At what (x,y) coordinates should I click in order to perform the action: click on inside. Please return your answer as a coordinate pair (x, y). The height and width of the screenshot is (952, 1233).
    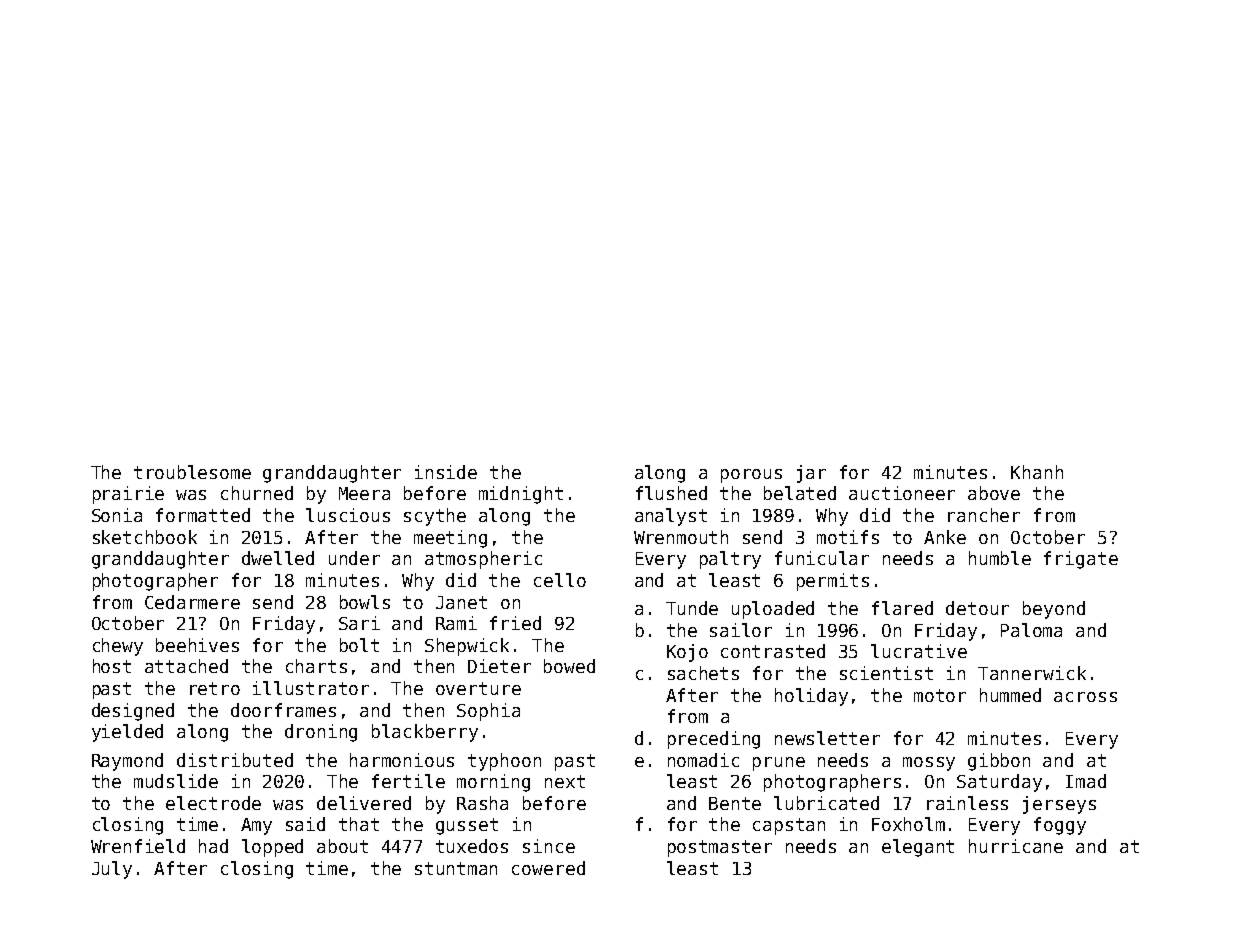
    Looking at the image, I should click on (446, 472).
